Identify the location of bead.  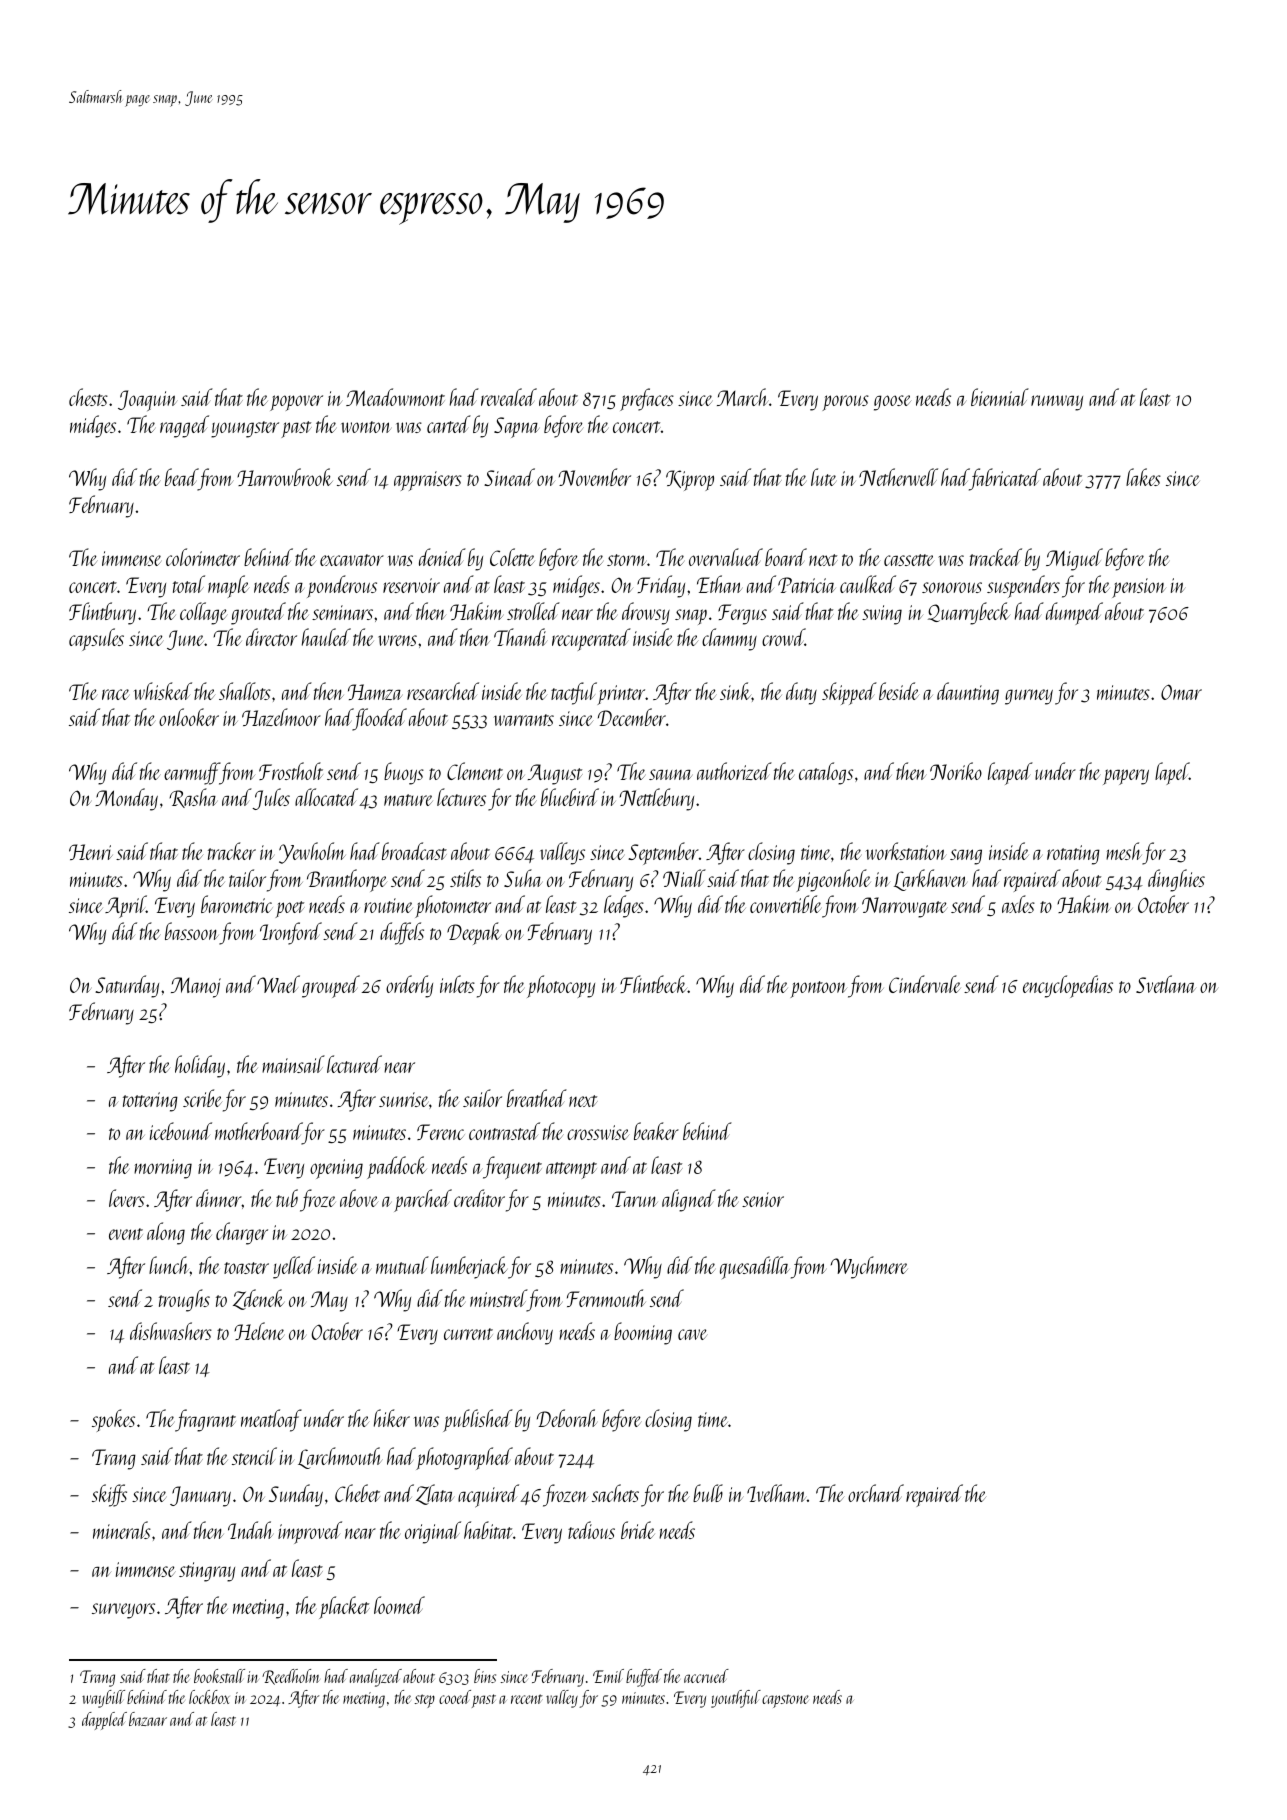
(181, 477).
